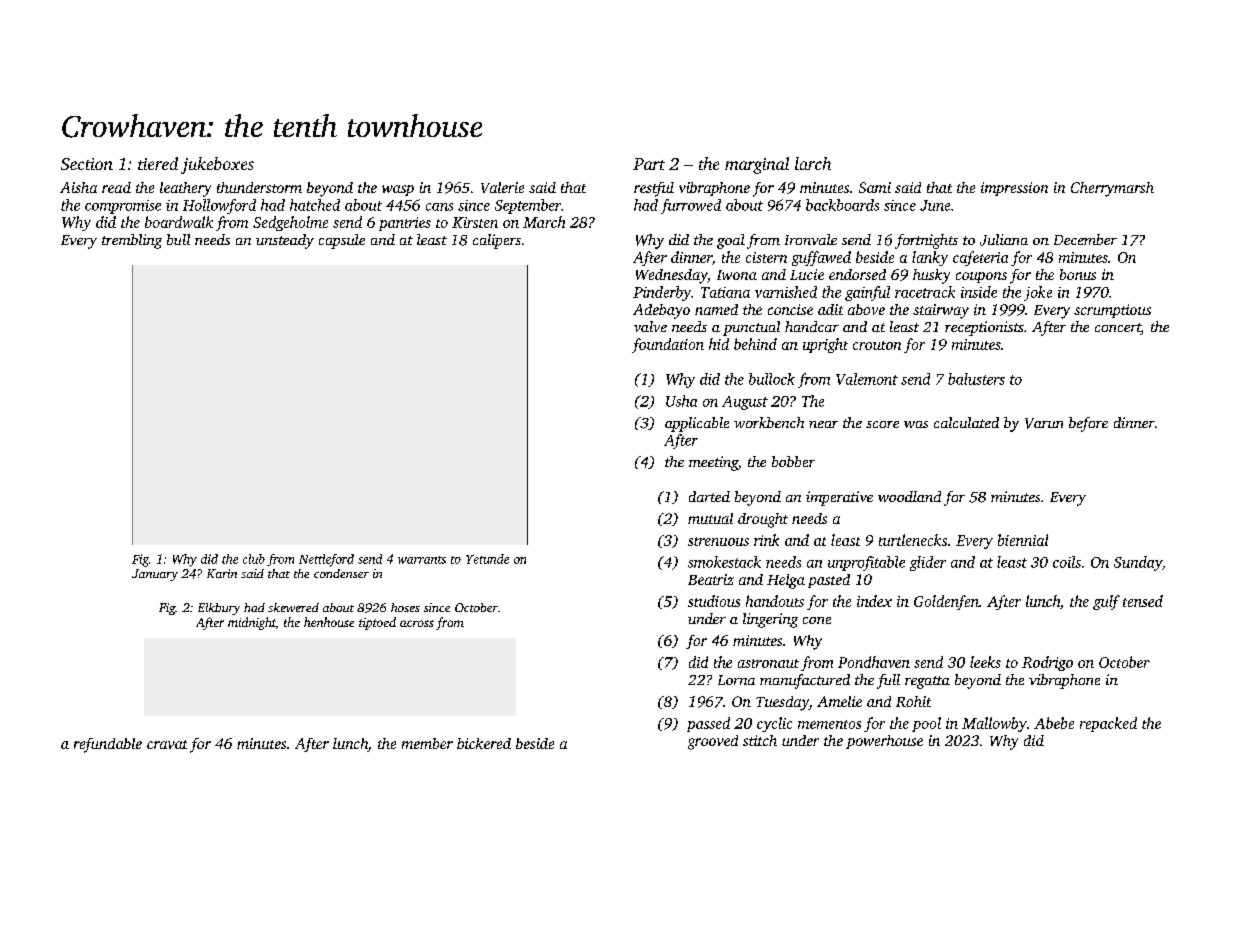 This image has height=952, width=1233. I want to click on Cherrymarsh, so click(1112, 189).
